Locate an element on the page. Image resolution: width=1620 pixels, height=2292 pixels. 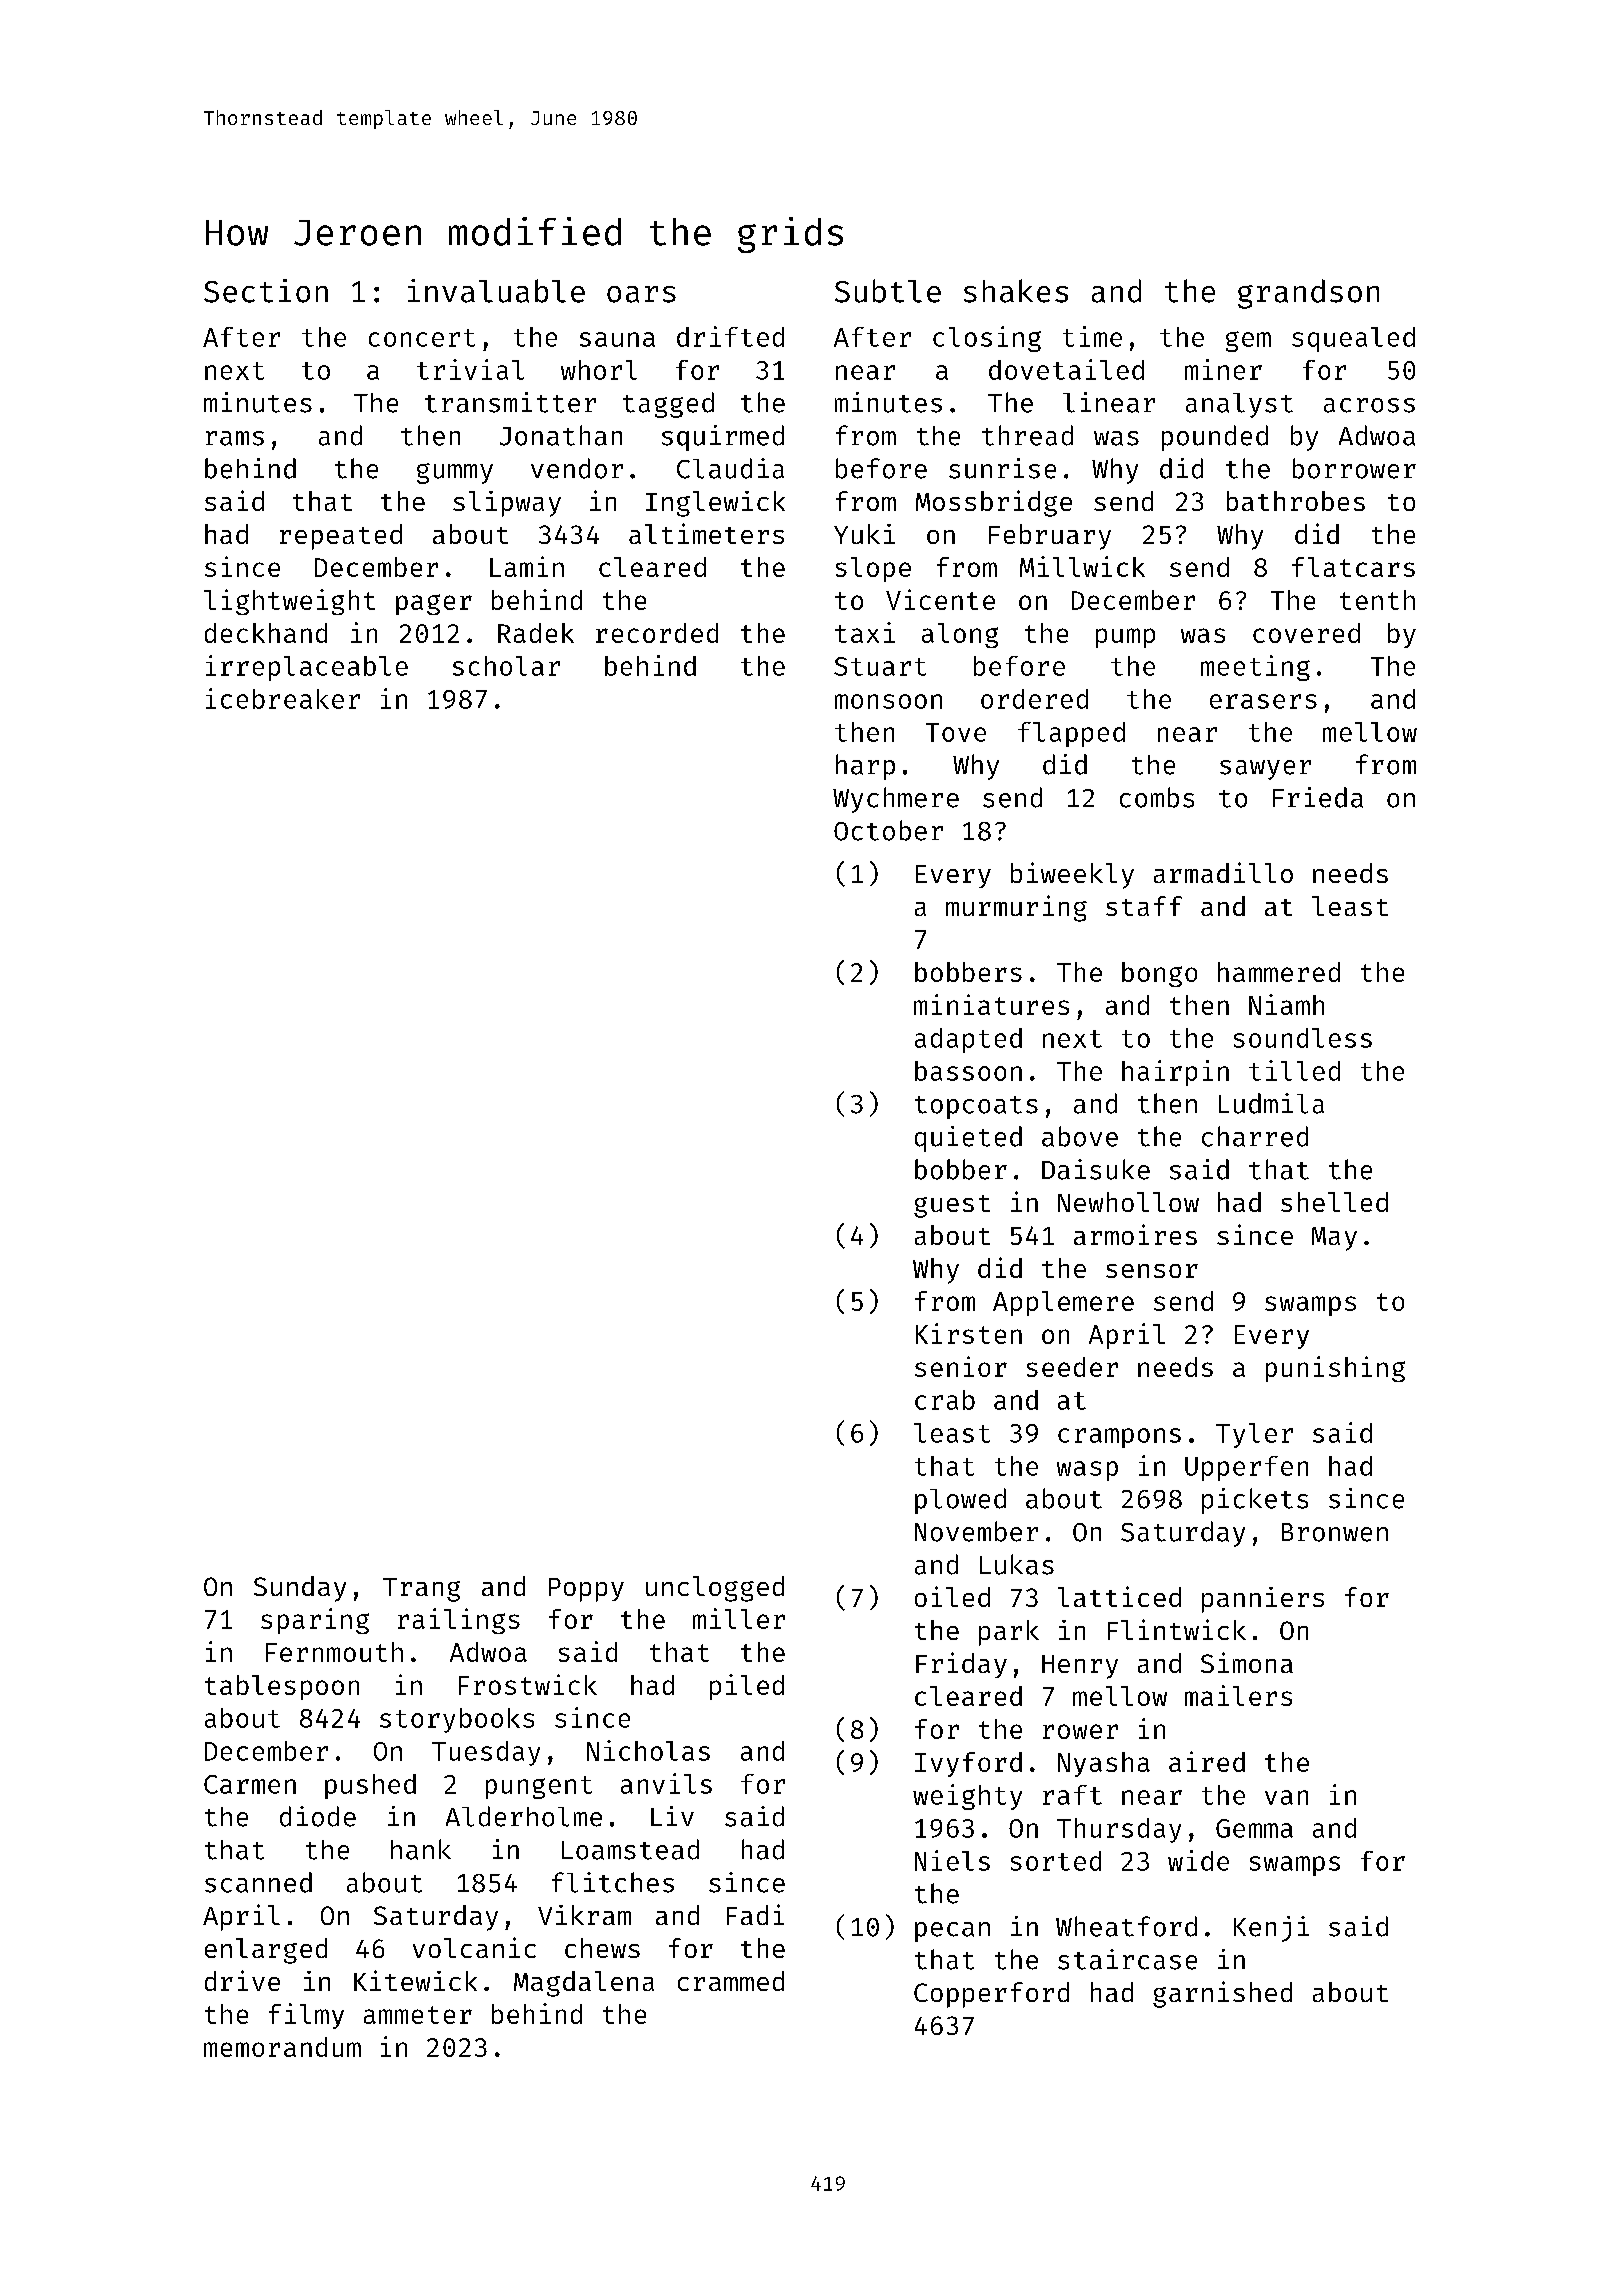
Alderholme is located at coordinates (524, 1816).
